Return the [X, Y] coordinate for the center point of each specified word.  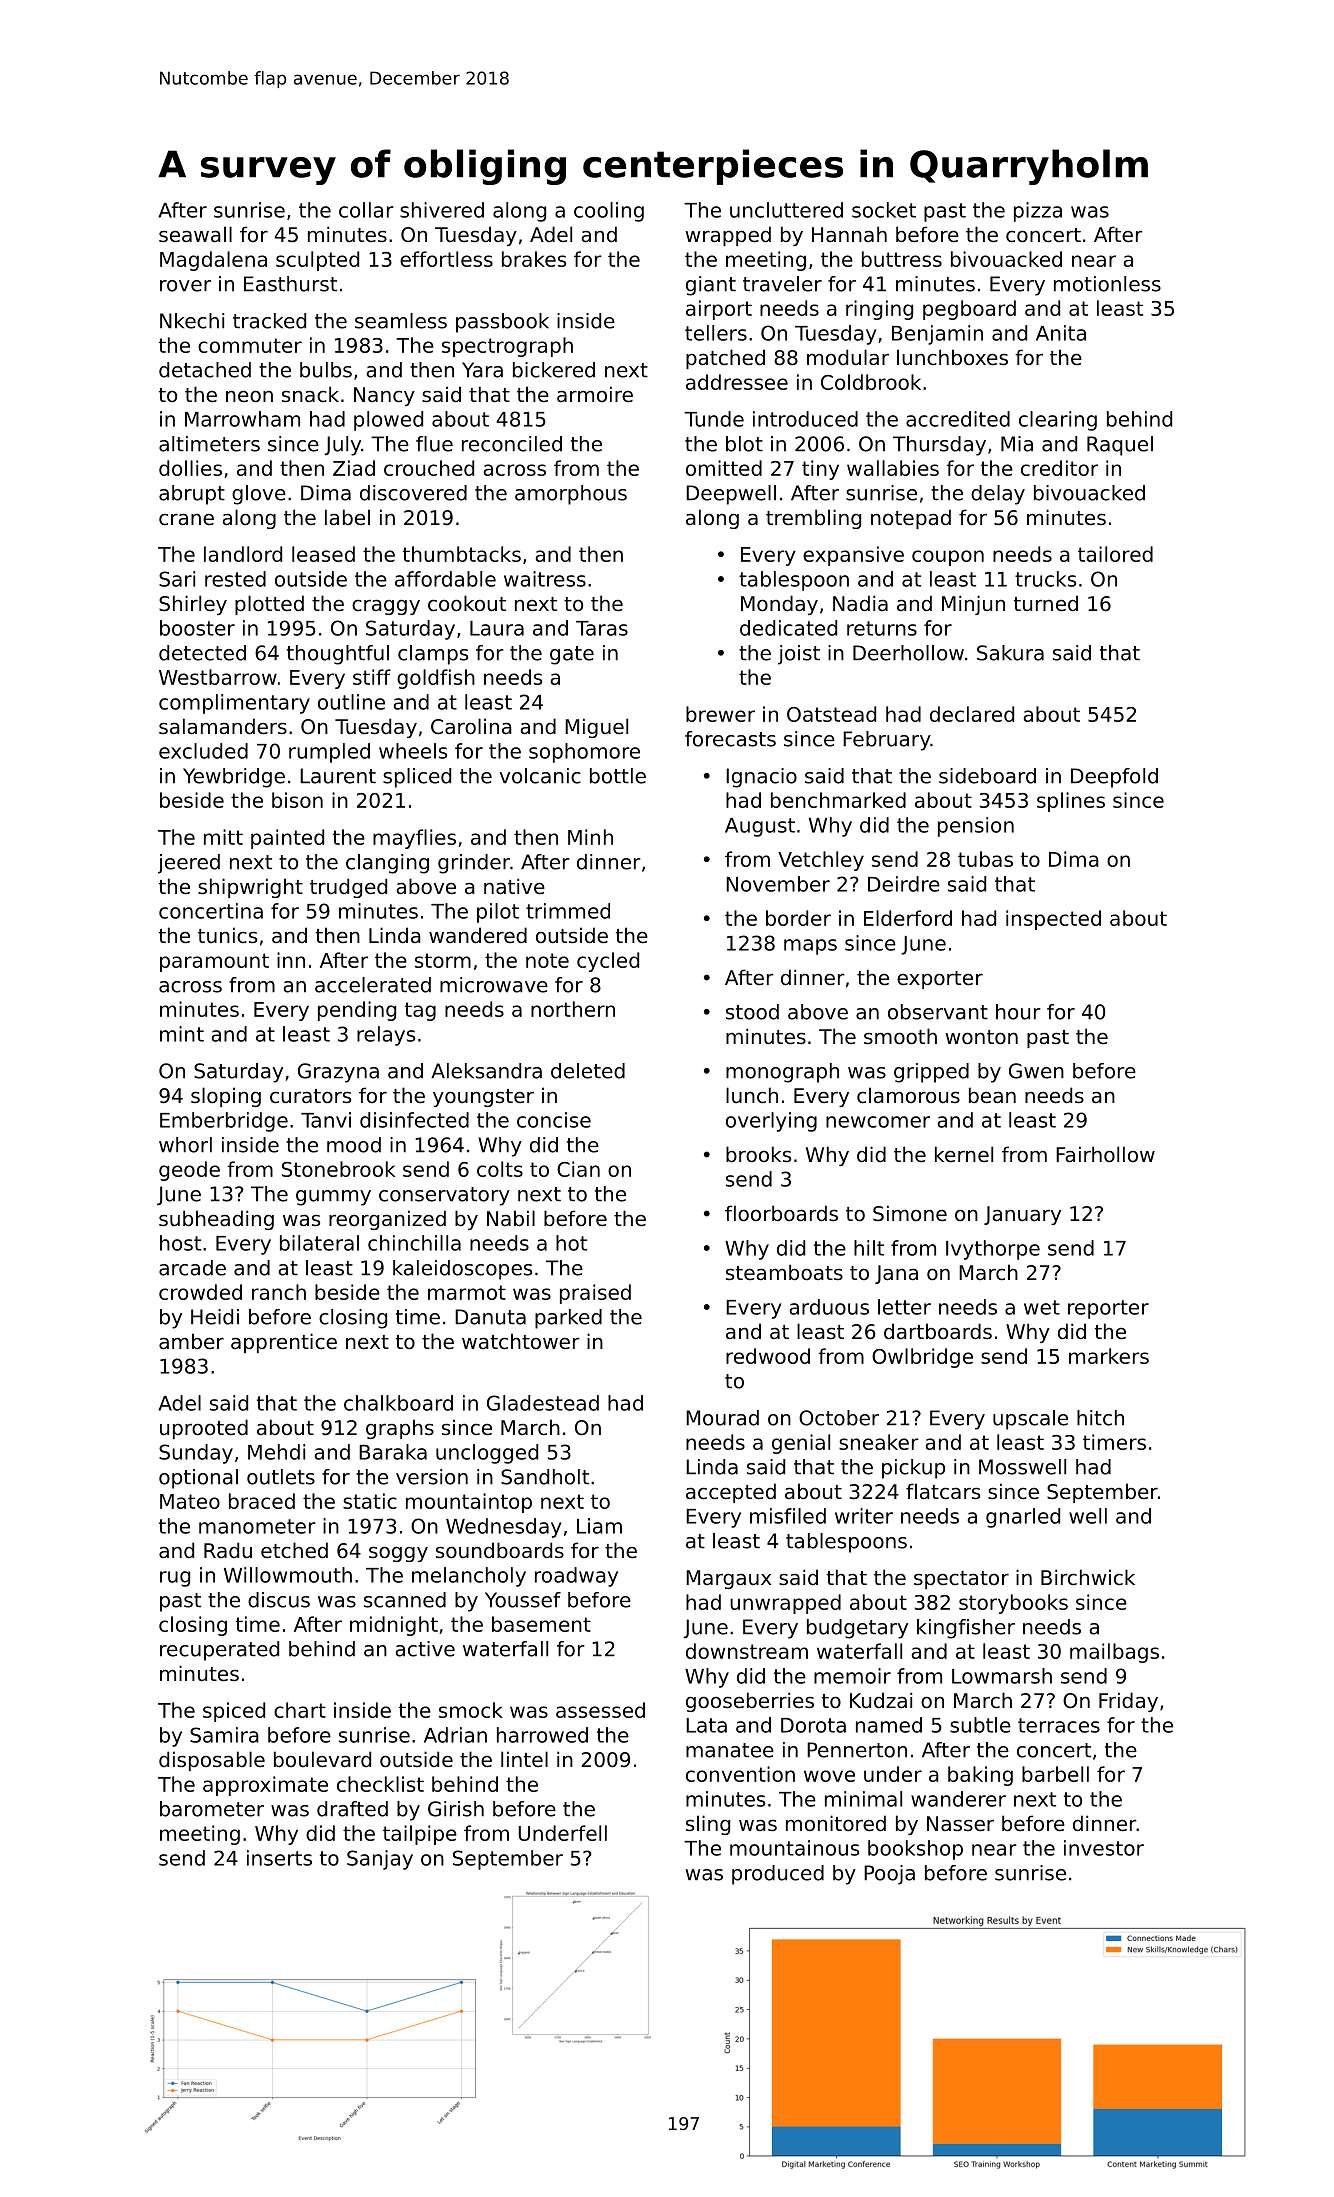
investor [1104, 1848]
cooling [609, 212]
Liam [599, 1526]
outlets [281, 1477]
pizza [1038, 212]
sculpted [317, 261]
